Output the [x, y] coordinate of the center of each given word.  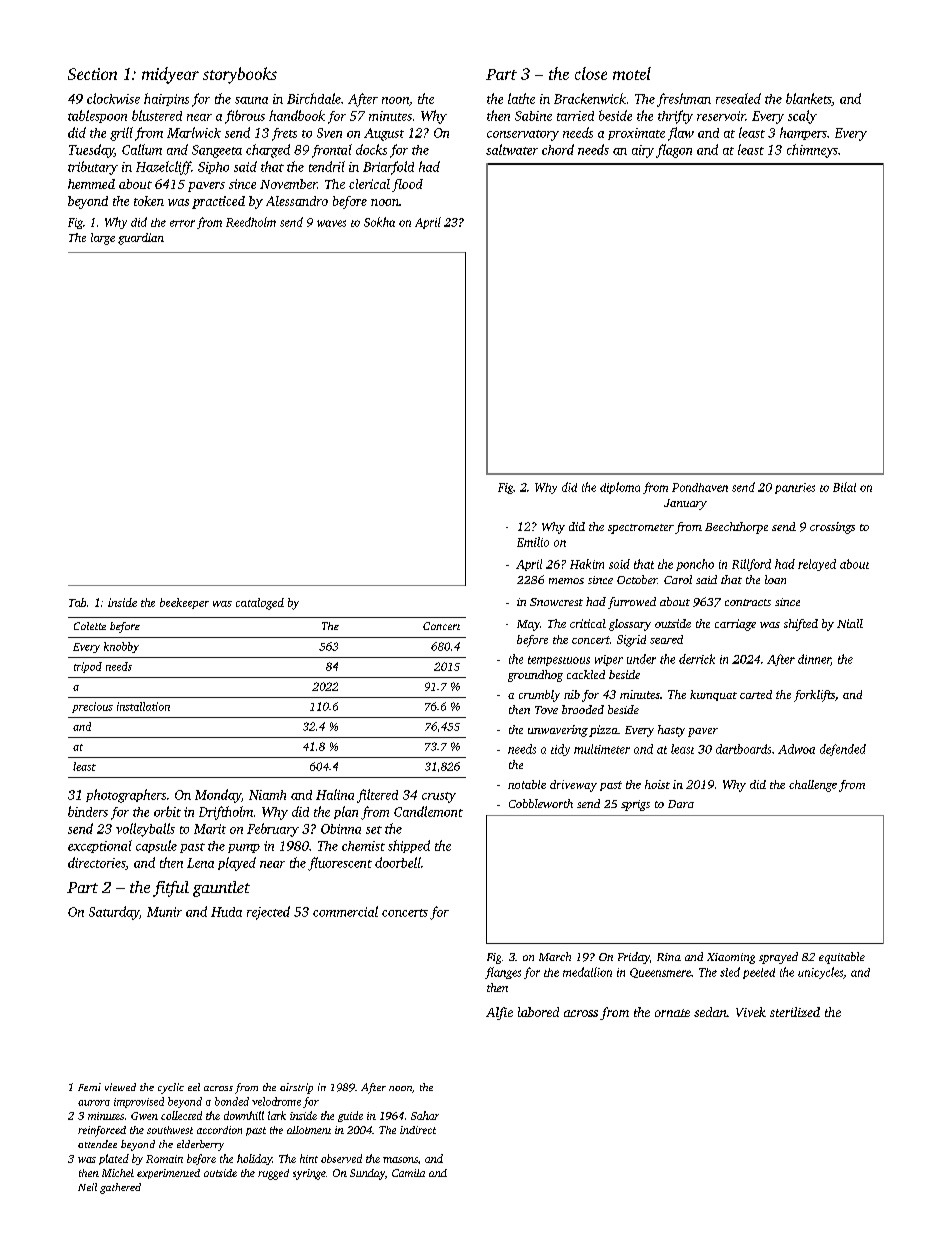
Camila [408, 1173]
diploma [620, 488]
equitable [842, 958]
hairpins [166, 99]
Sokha [379, 222]
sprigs [635, 805]
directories [96, 862]
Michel [118, 1173]
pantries [795, 488]
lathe [521, 98]
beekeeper [184, 603]
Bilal [844, 487]
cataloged [260, 604]
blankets [809, 99]
